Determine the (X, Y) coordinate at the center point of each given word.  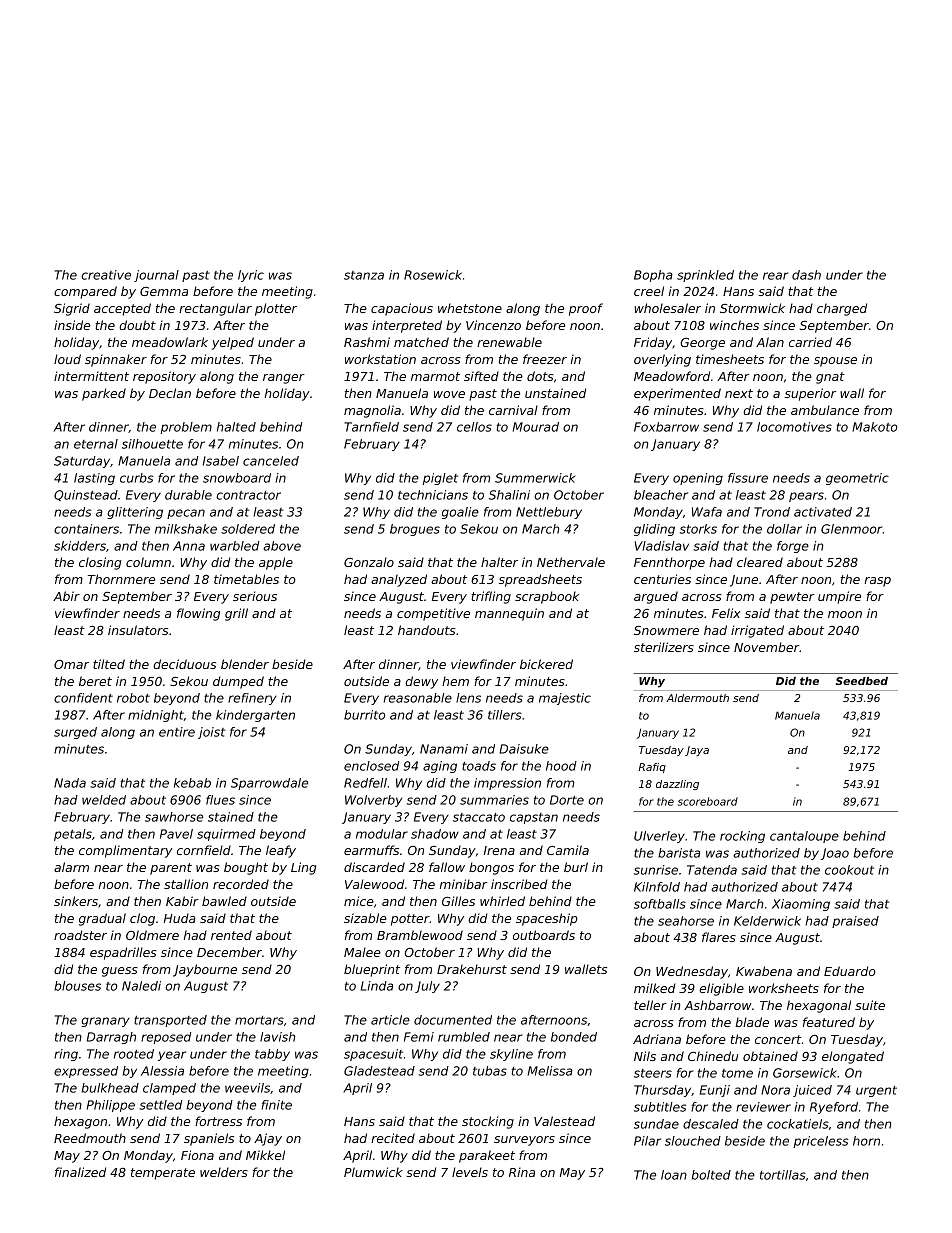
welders (224, 1172)
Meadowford (672, 376)
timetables (246, 579)
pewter (792, 598)
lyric (251, 276)
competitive (433, 614)
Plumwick (373, 1172)
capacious (402, 309)
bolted (711, 1175)
